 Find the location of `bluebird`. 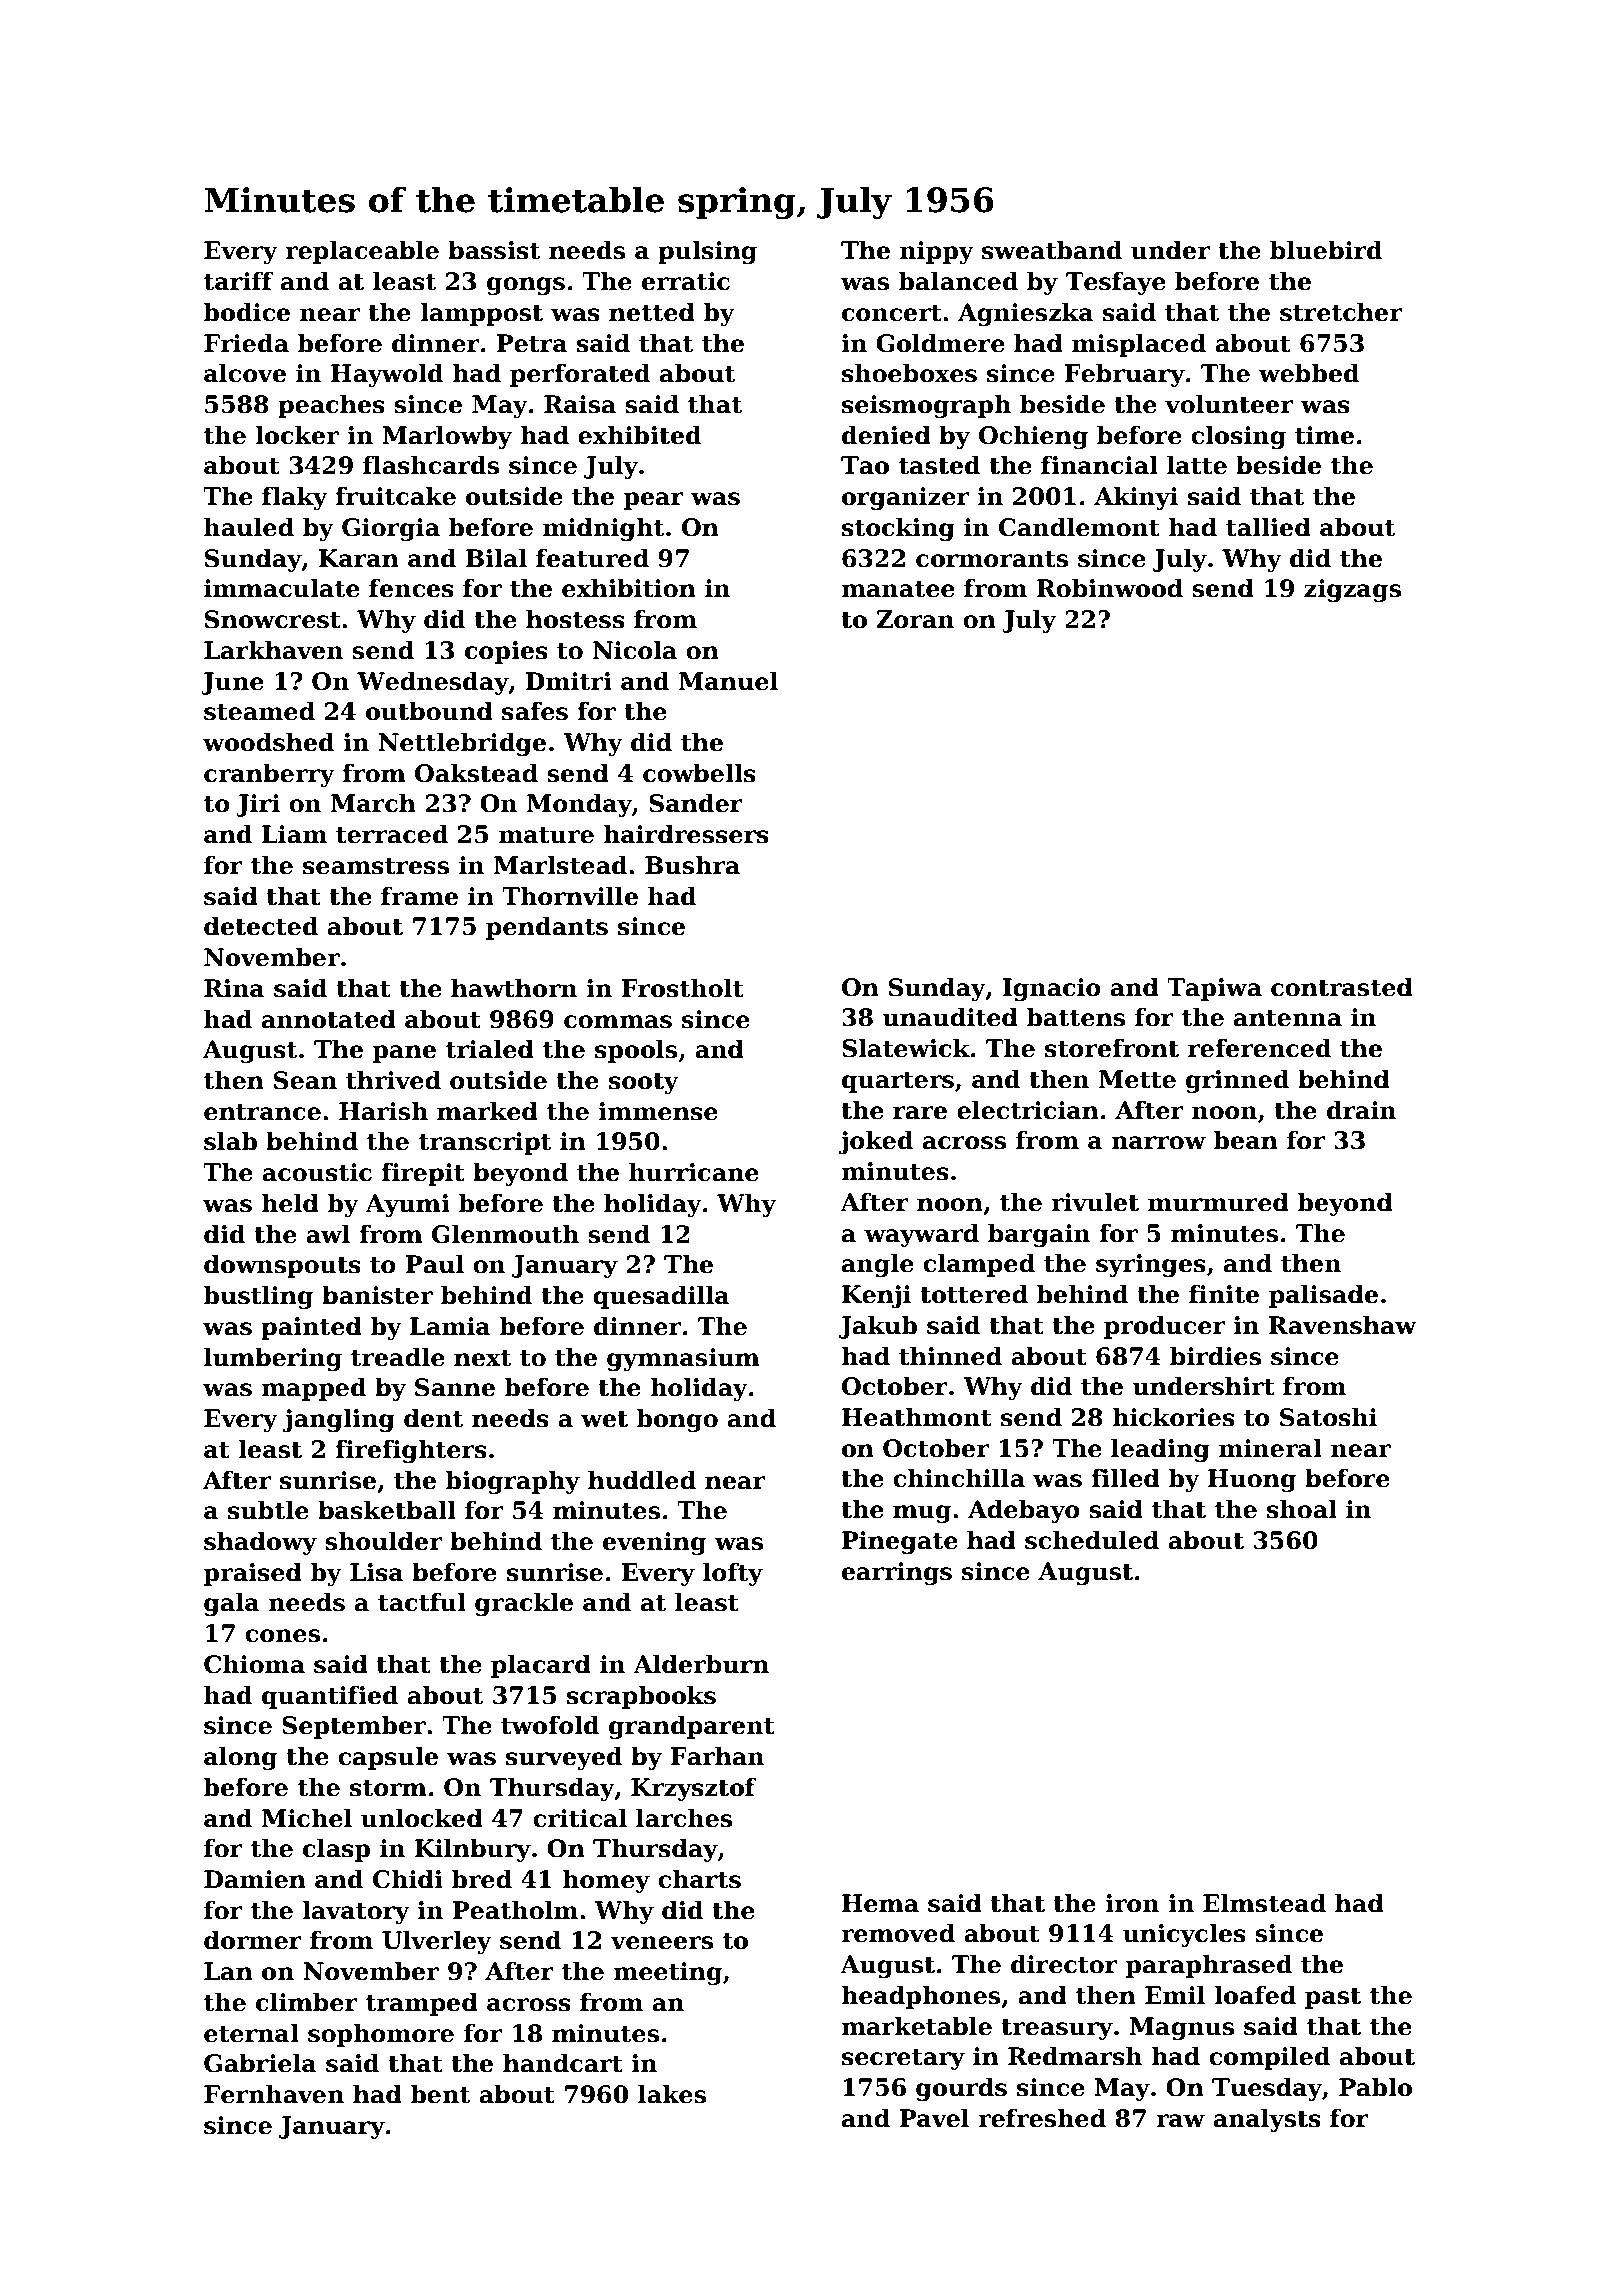

bluebird is located at coordinates (1326, 250).
